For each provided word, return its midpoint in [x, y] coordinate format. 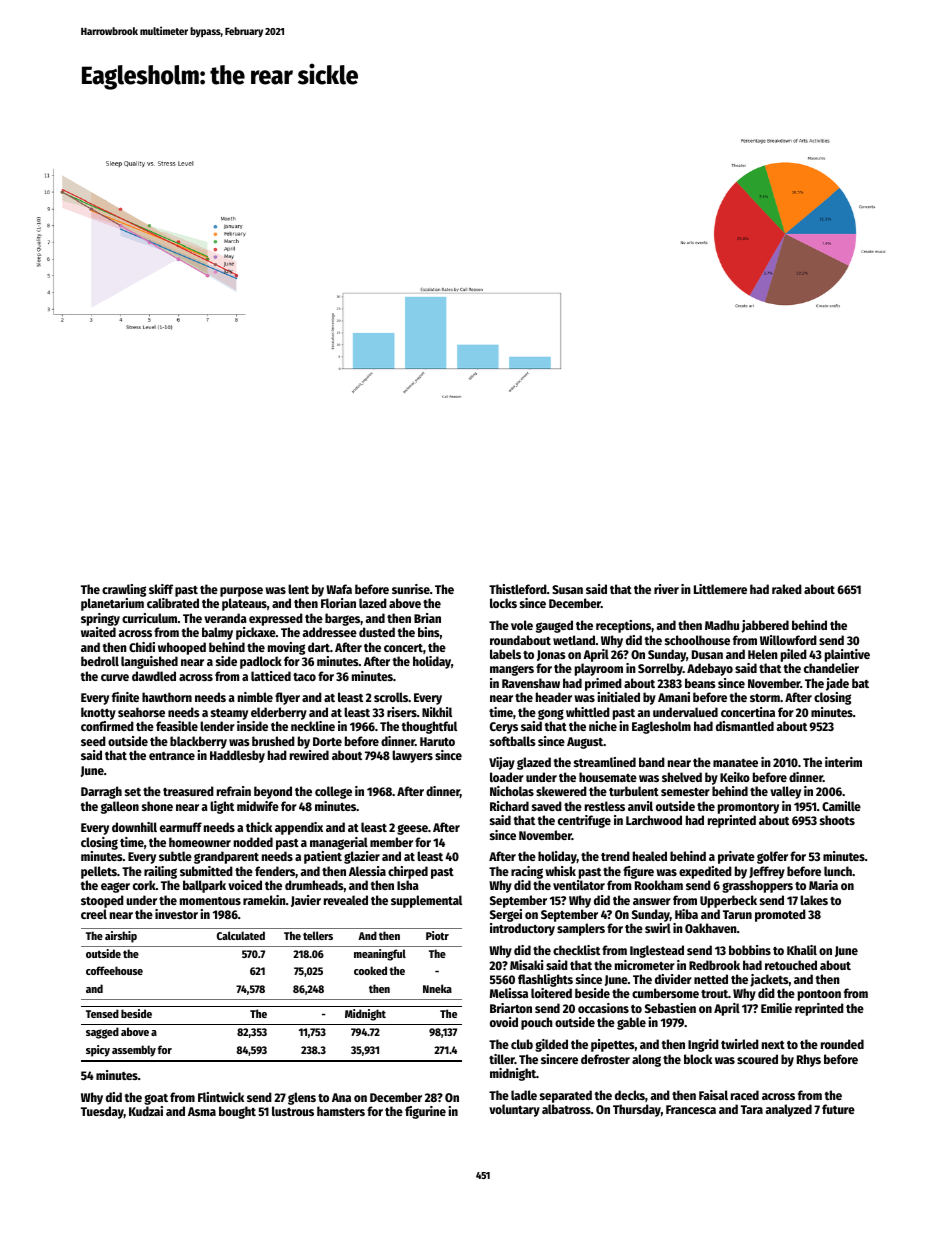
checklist [576, 950]
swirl [658, 928]
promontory [748, 808]
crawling [124, 590]
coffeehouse [114, 970]
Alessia [367, 871]
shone [157, 806]
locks [503, 603]
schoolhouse [697, 640]
